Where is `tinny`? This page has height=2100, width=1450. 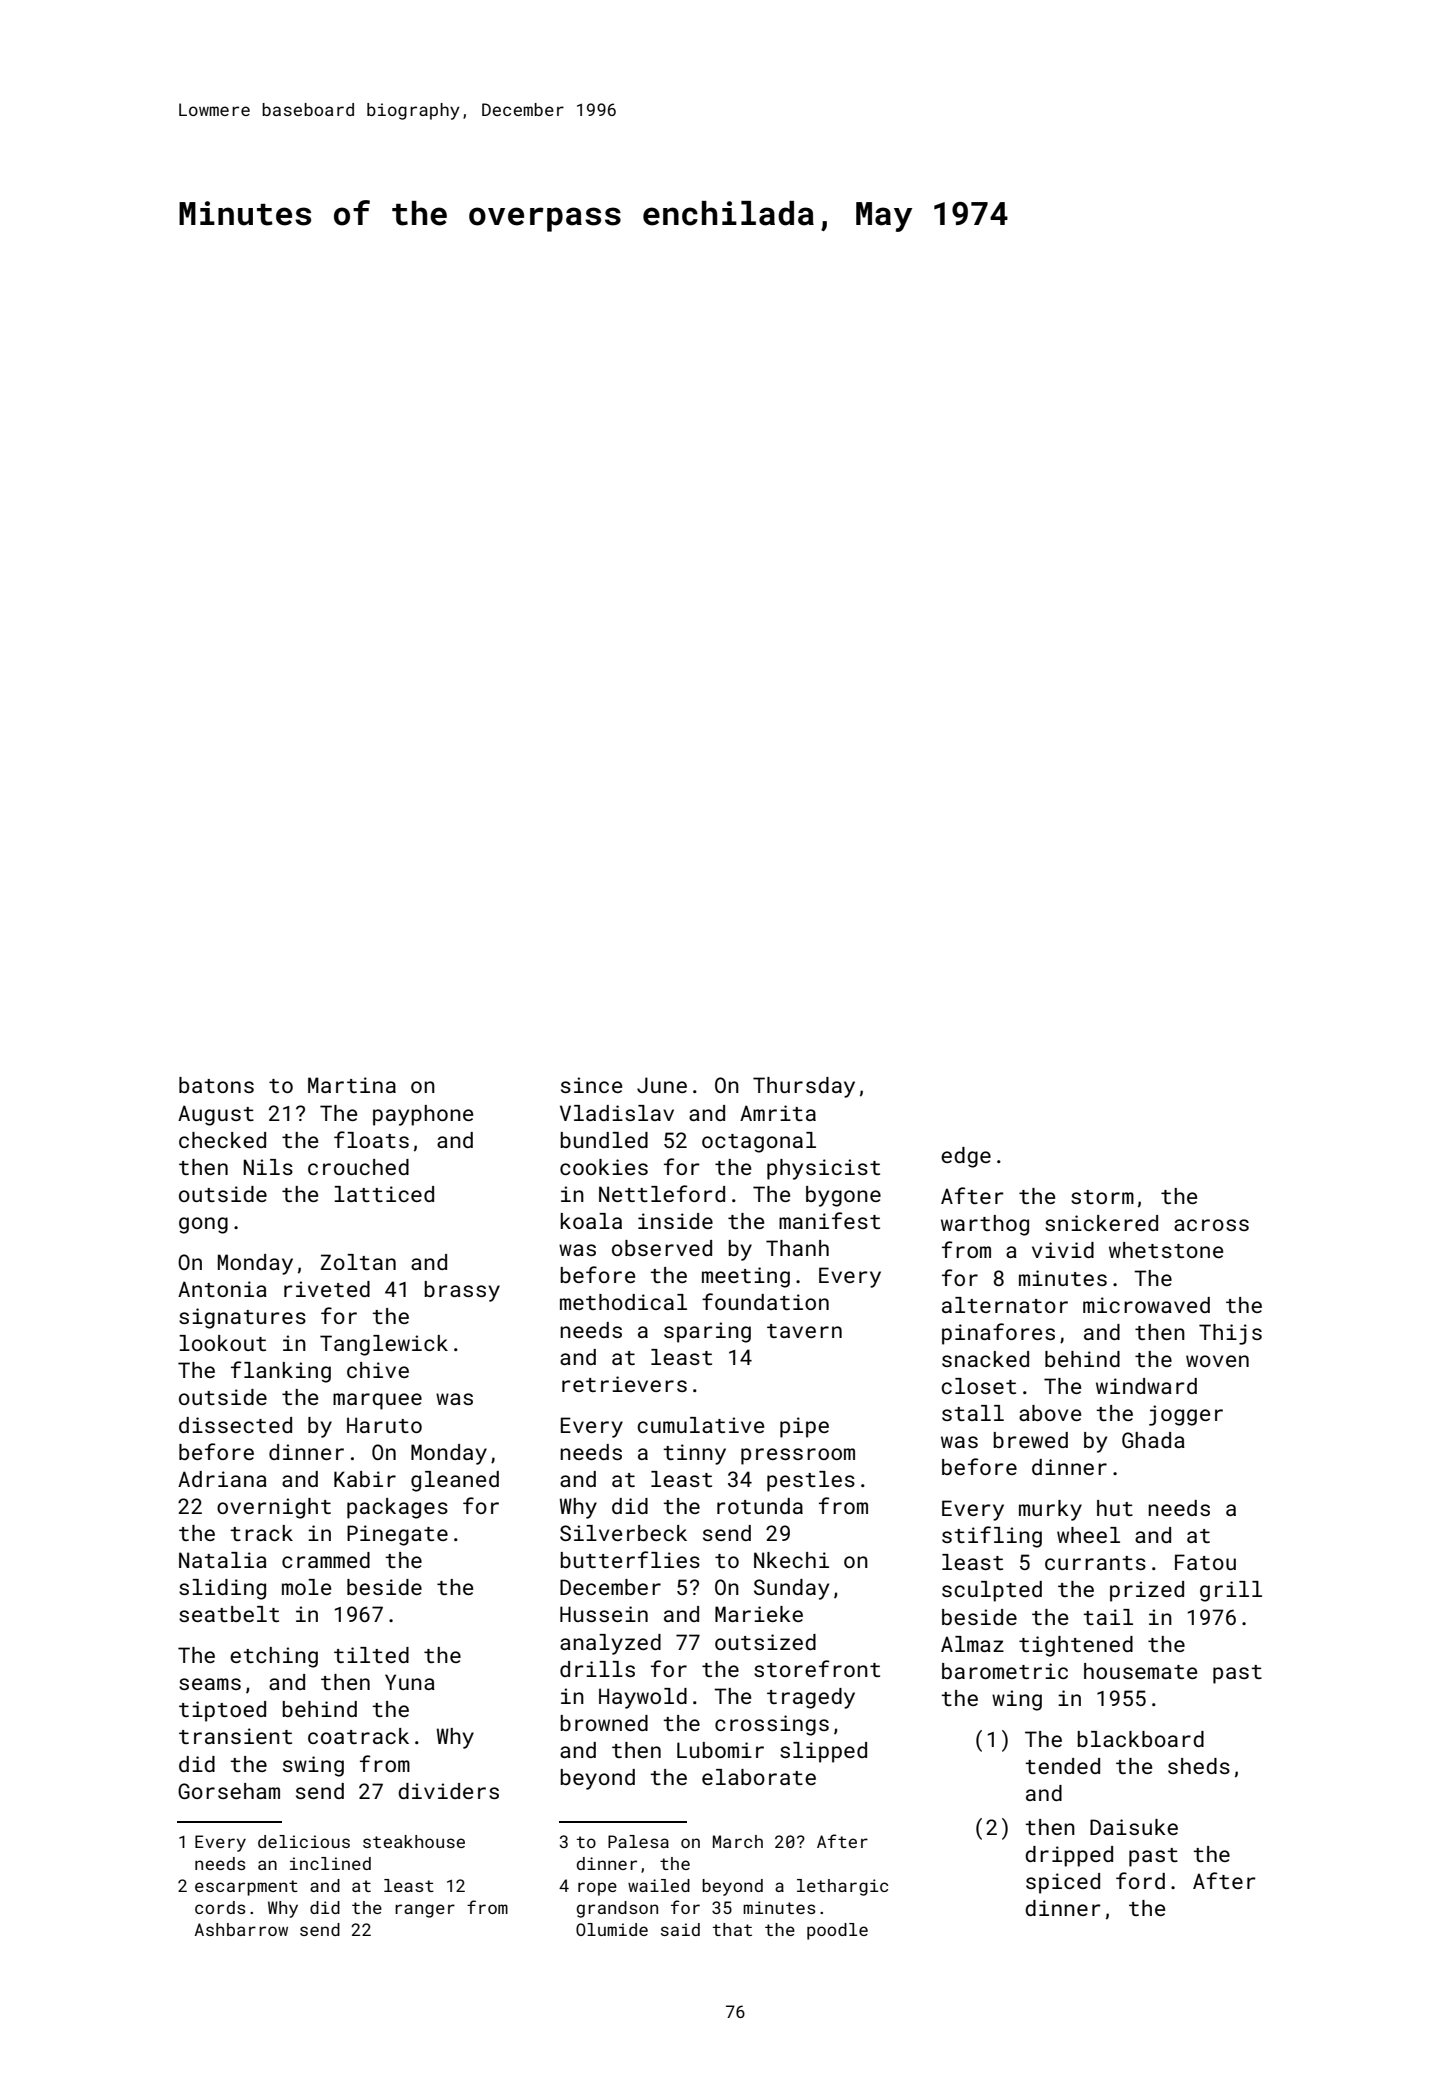
tinny is located at coordinates (694, 1454).
